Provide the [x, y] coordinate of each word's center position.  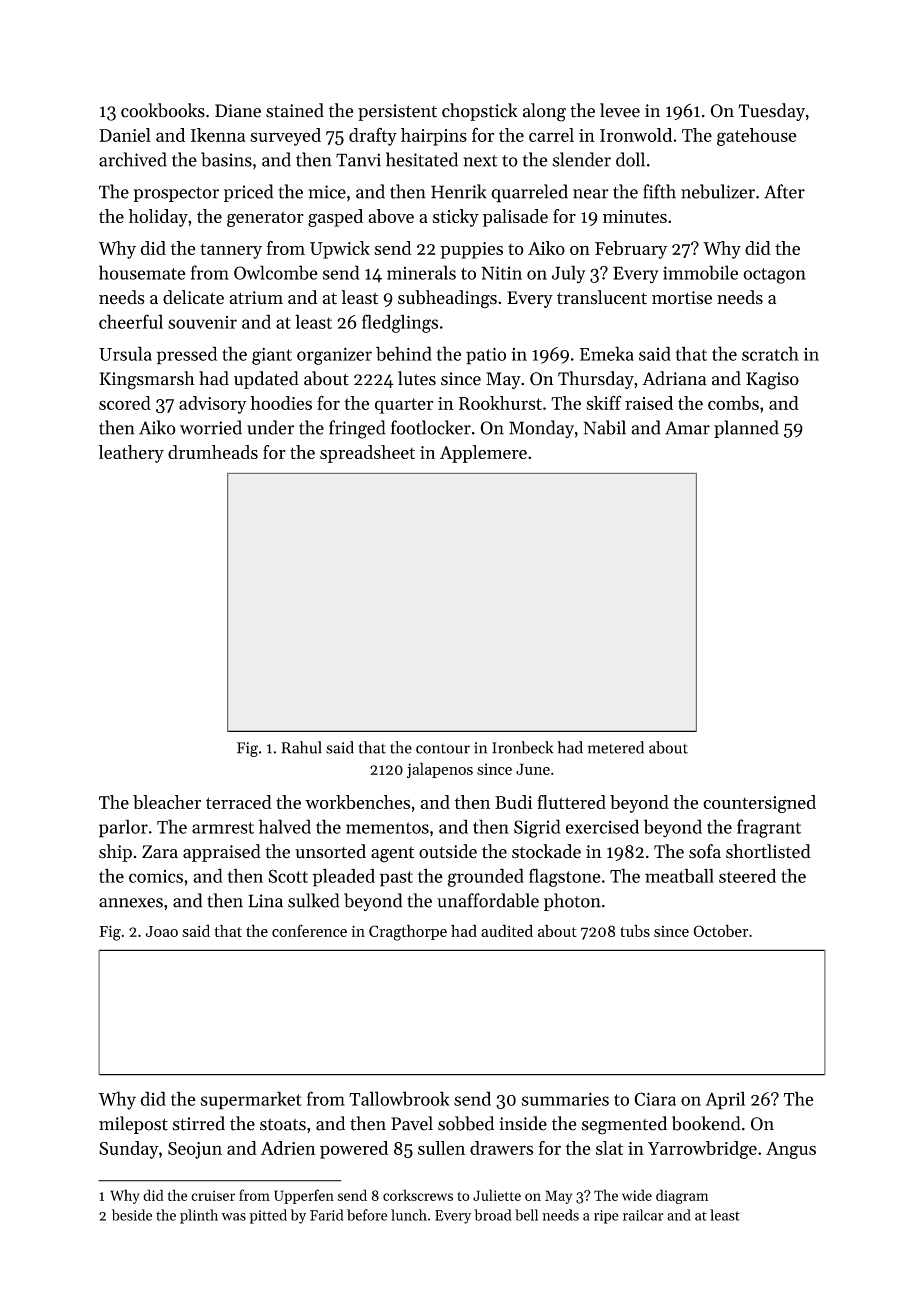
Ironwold [636, 135]
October [720, 930]
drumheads [213, 452]
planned [746, 429]
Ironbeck [522, 747]
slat [609, 1148]
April [725, 1100]
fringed [357, 429]
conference [309, 930]
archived [133, 159]
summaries [565, 1099]
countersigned [759, 804]
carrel [551, 135]
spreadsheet [367, 454]
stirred [198, 1123]
